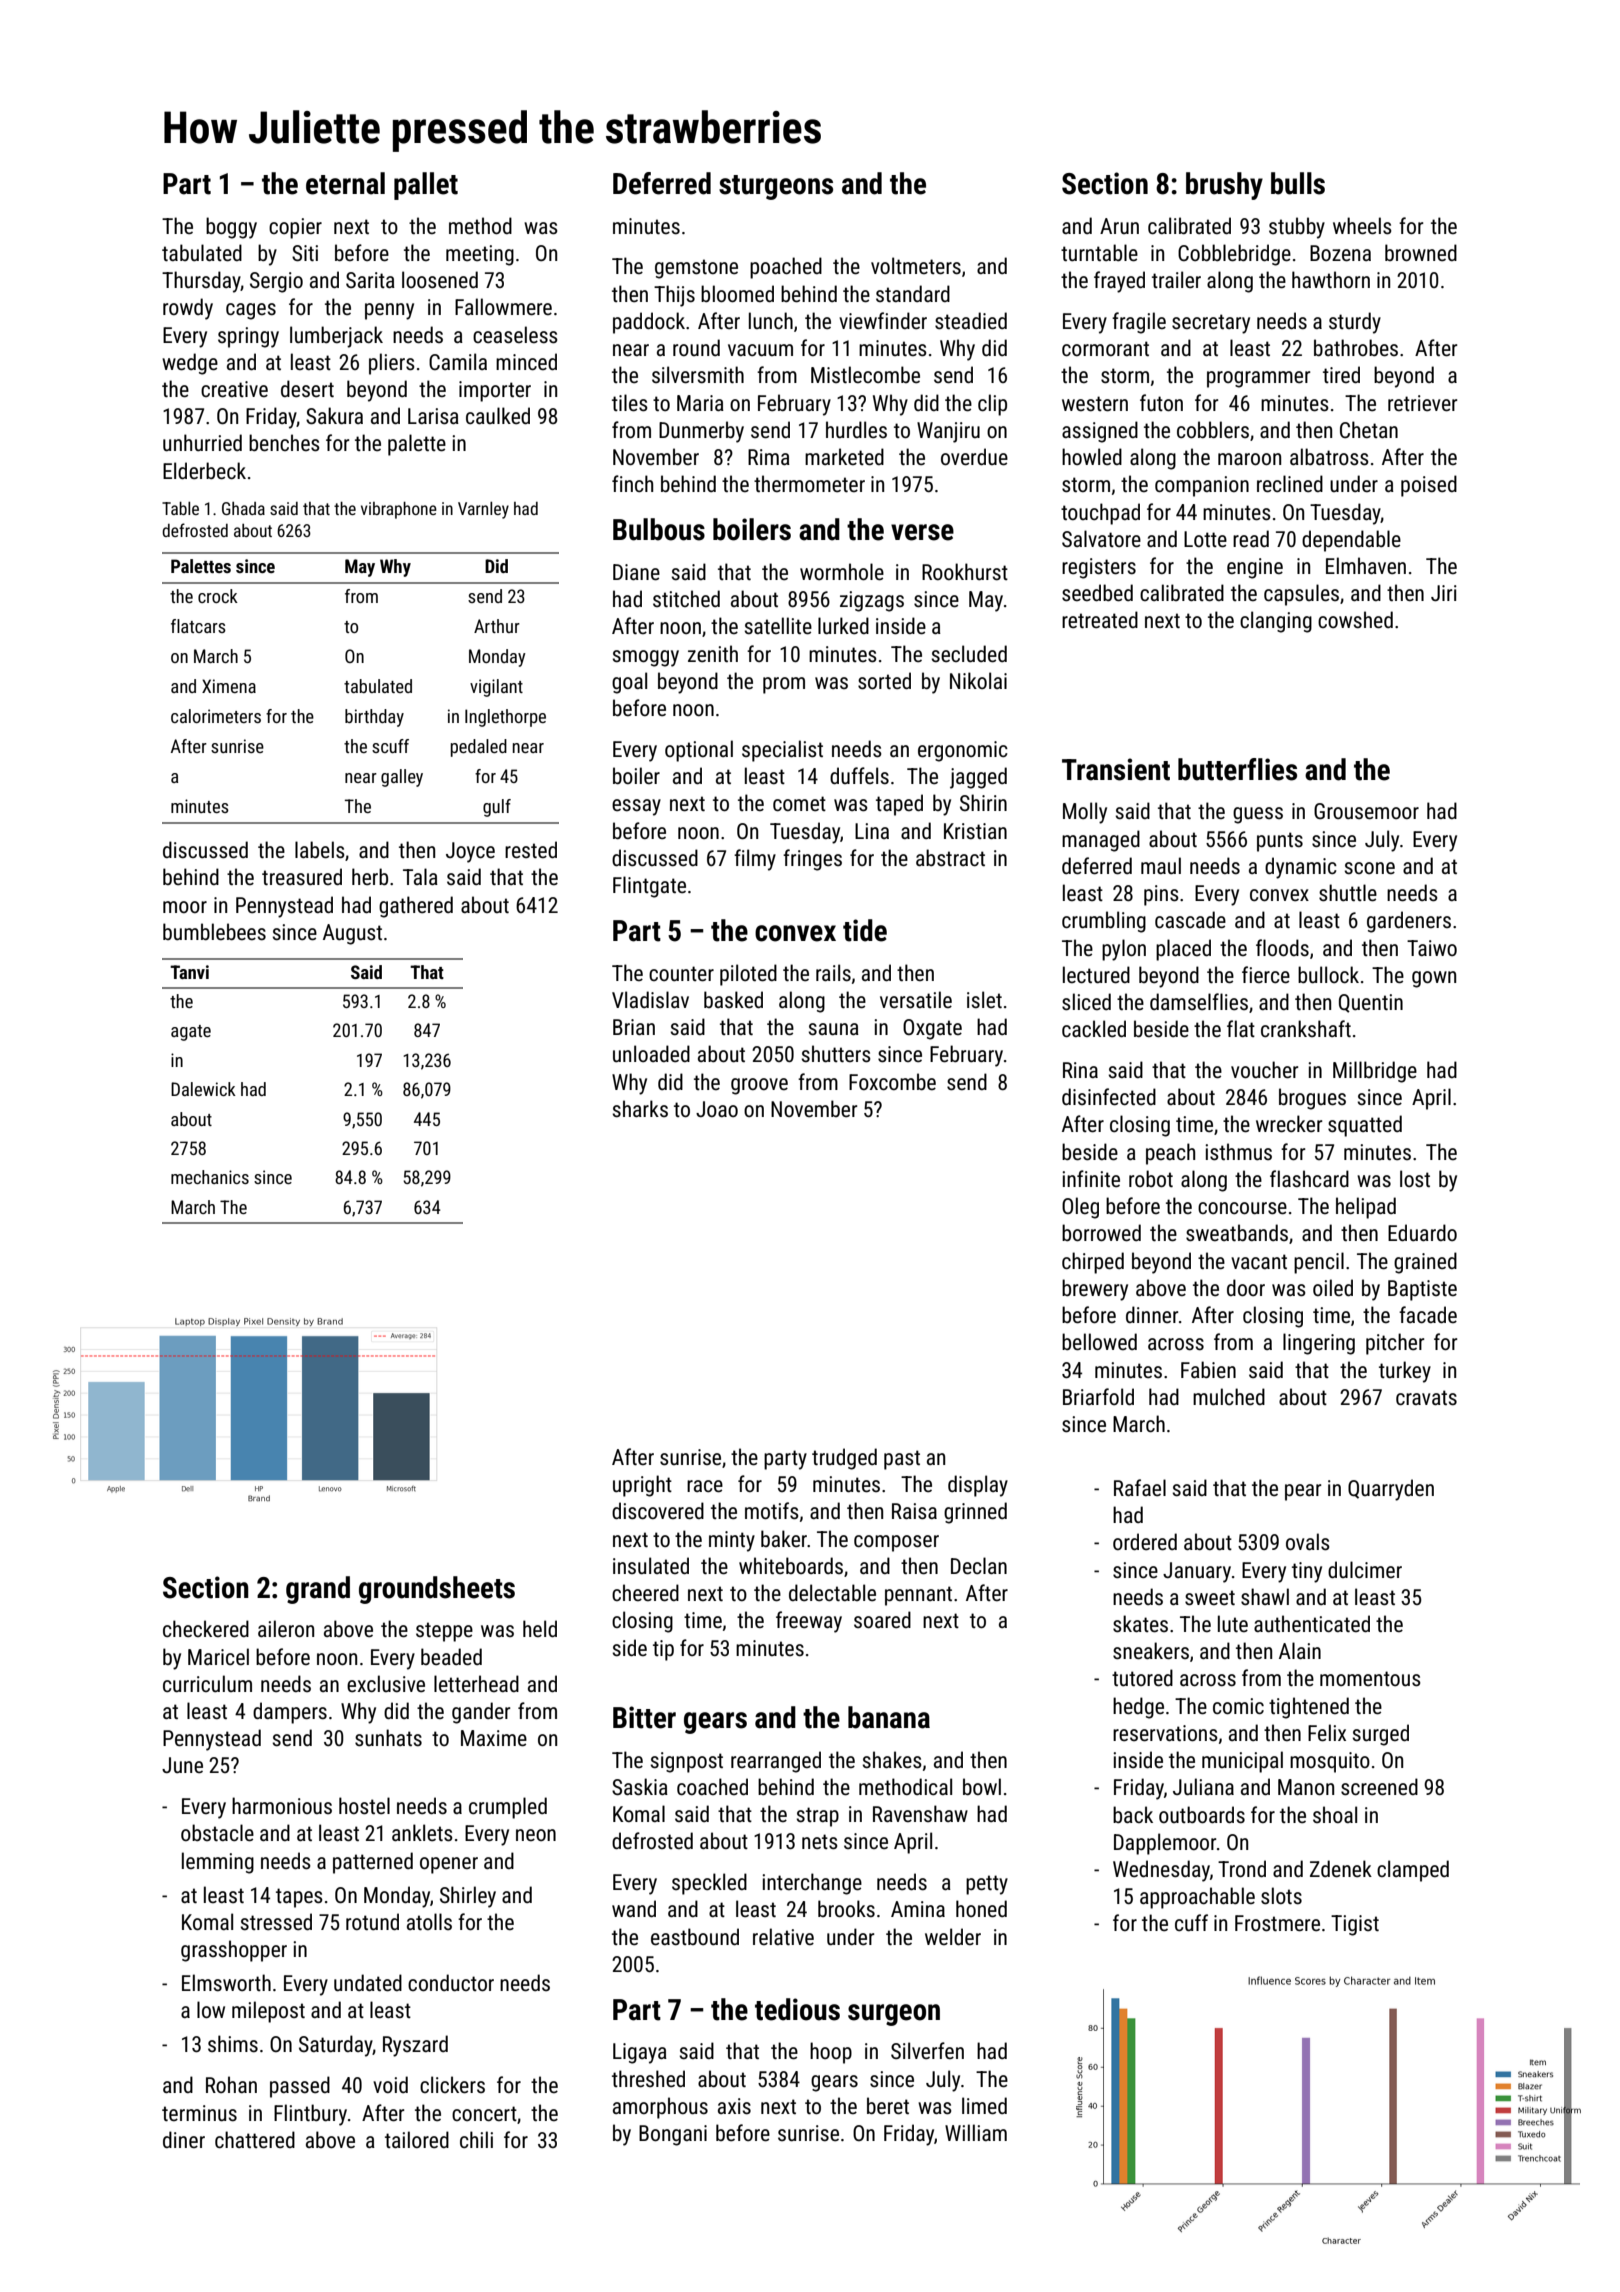 The image size is (1620, 2292). I want to click on Elmsworth, so click(226, 1983).
